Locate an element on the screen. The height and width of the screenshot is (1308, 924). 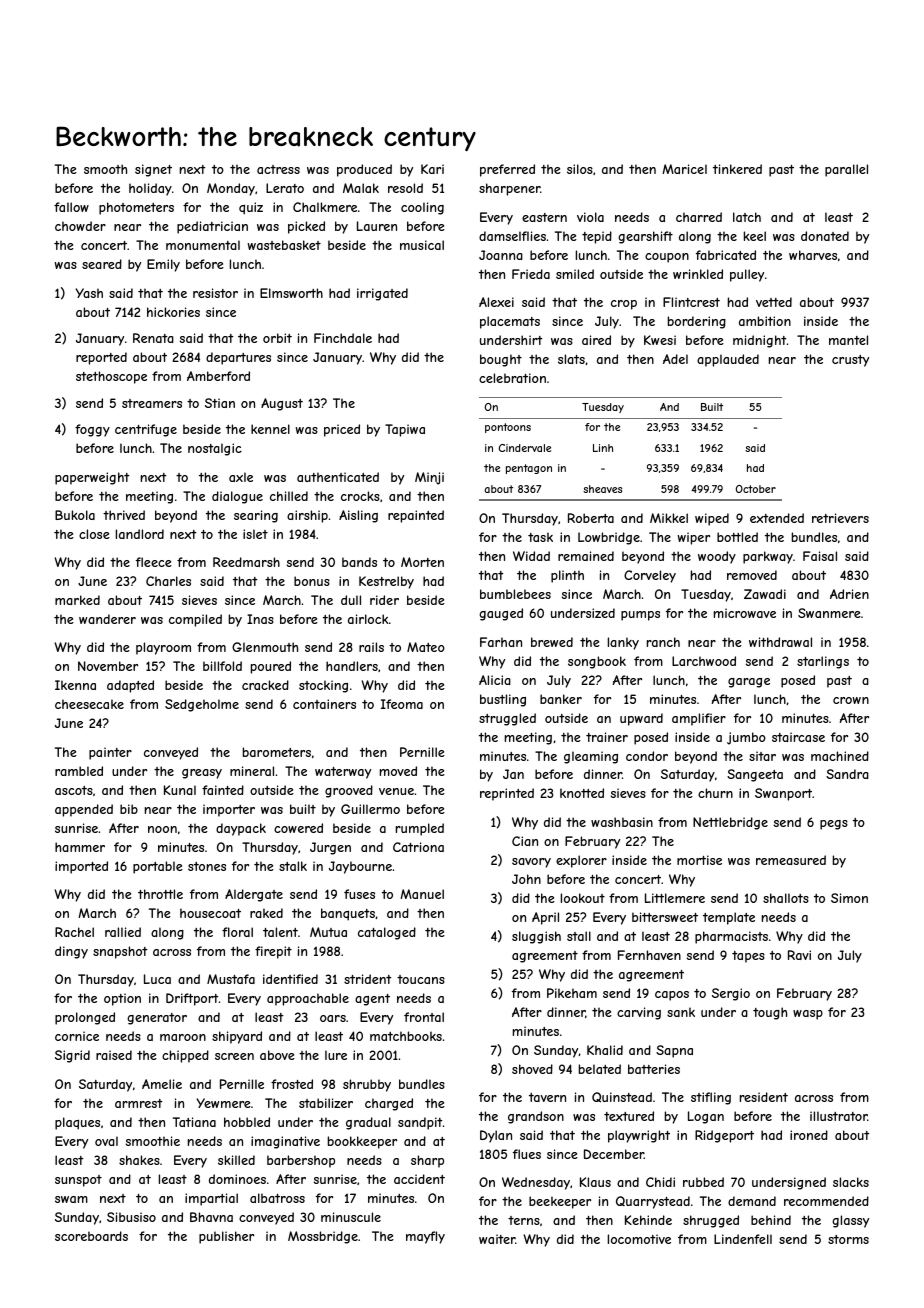
Finchdale is located at coordinates (343, 338).
